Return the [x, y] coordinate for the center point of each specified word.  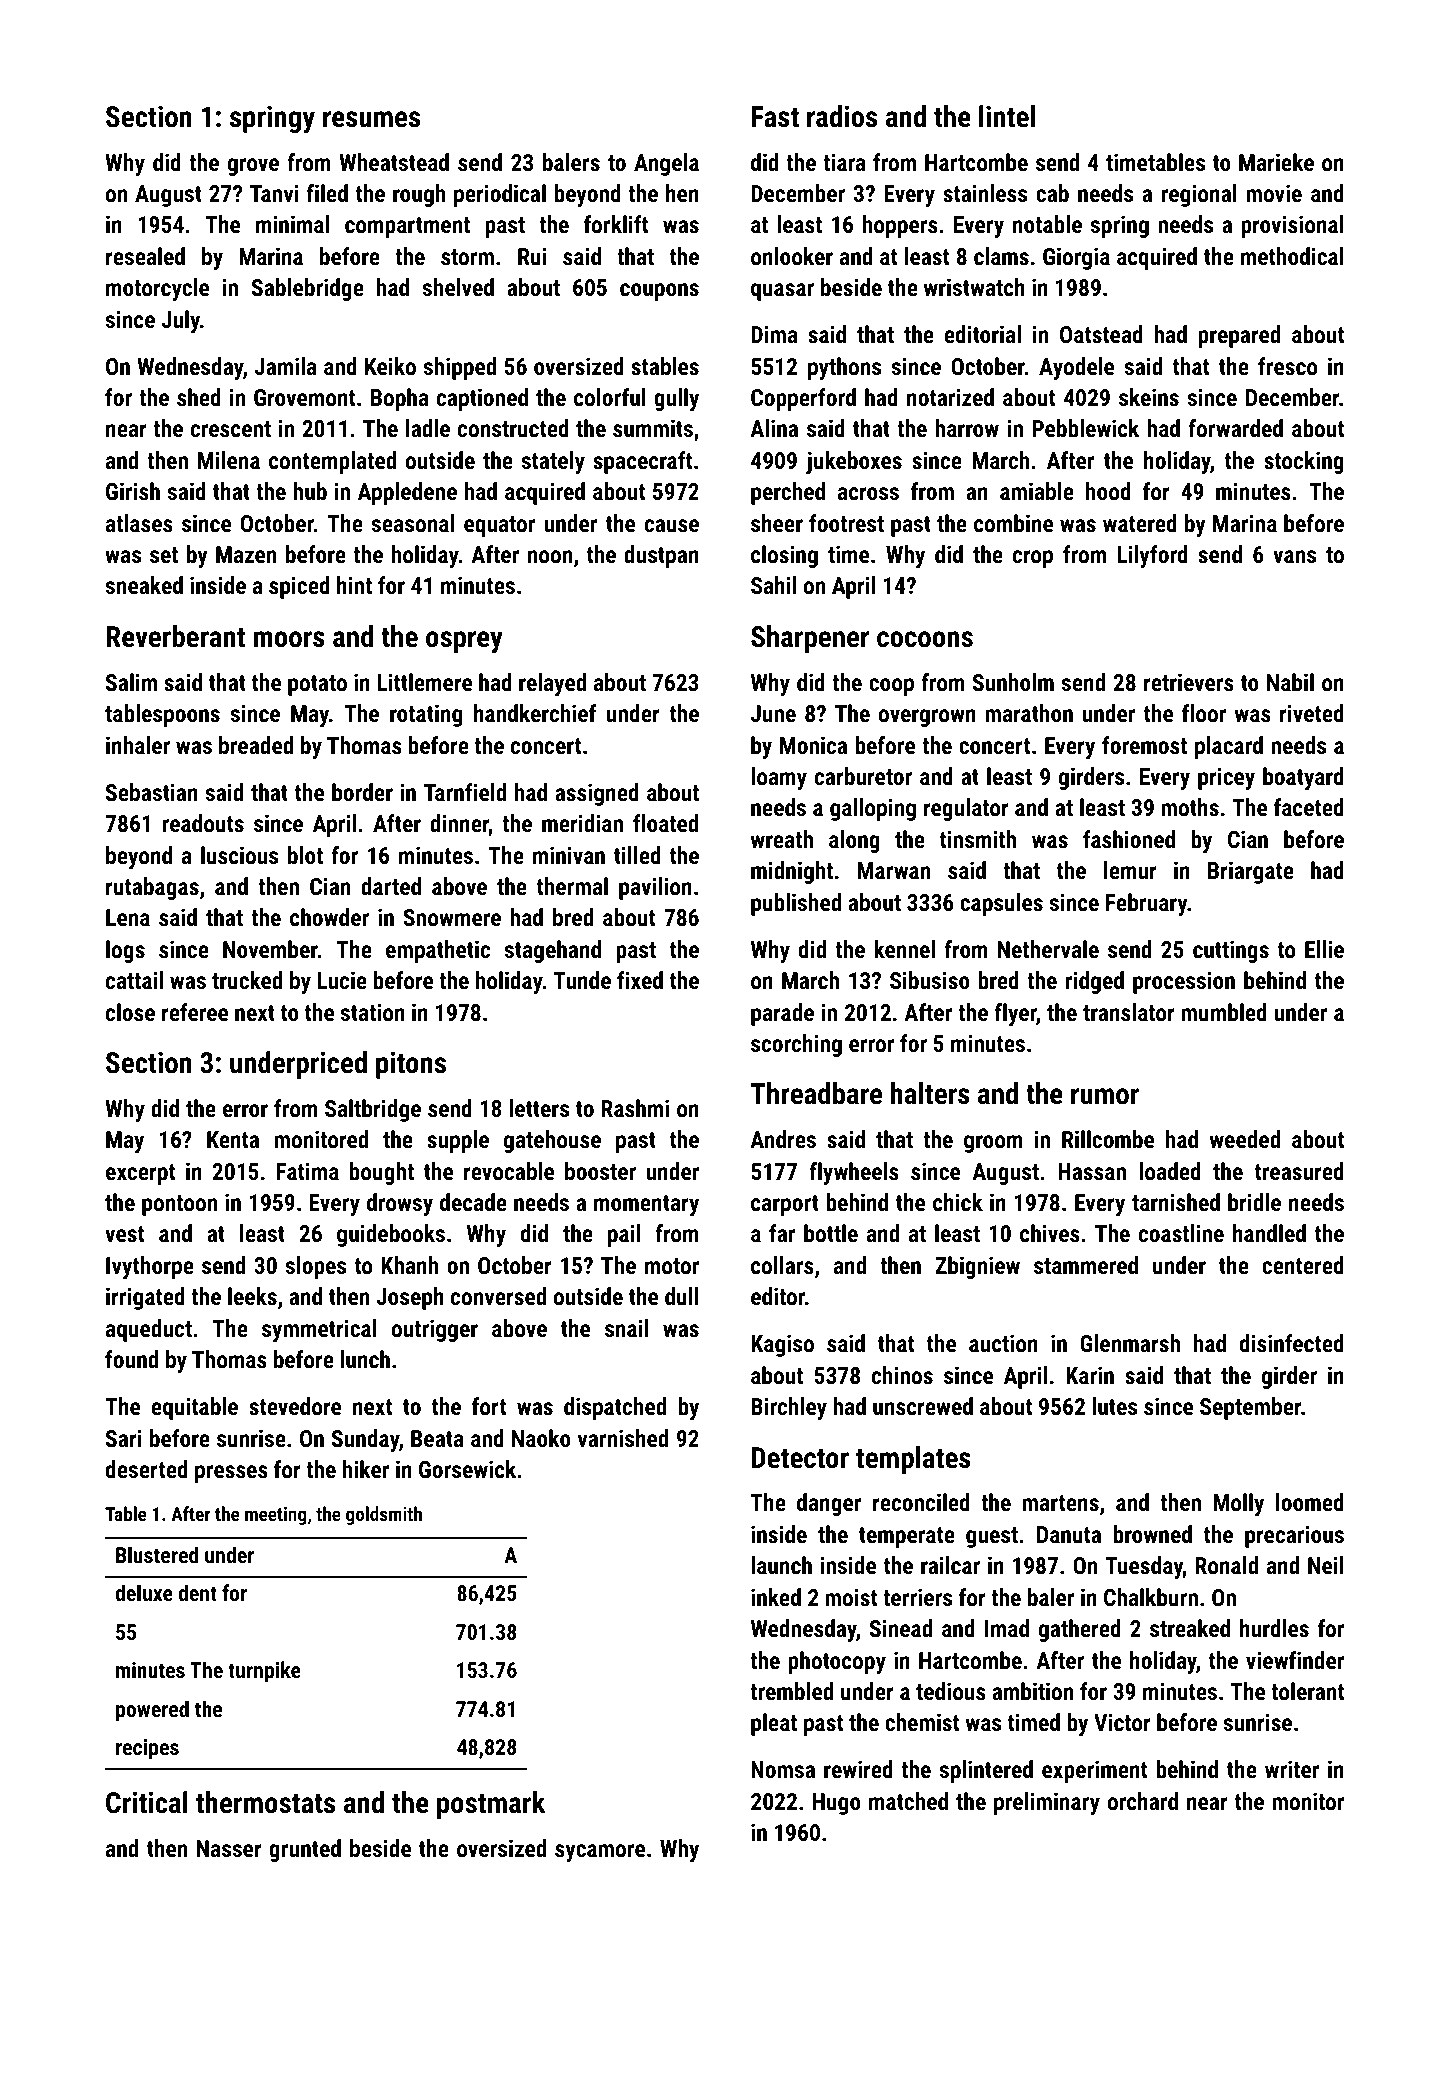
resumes [371, 119]
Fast [775, 117]
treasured [1299, 1171]
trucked [247, 980]
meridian [582, 823]
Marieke [1276, 162]
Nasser [229, 1848]
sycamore [600, 1853]
